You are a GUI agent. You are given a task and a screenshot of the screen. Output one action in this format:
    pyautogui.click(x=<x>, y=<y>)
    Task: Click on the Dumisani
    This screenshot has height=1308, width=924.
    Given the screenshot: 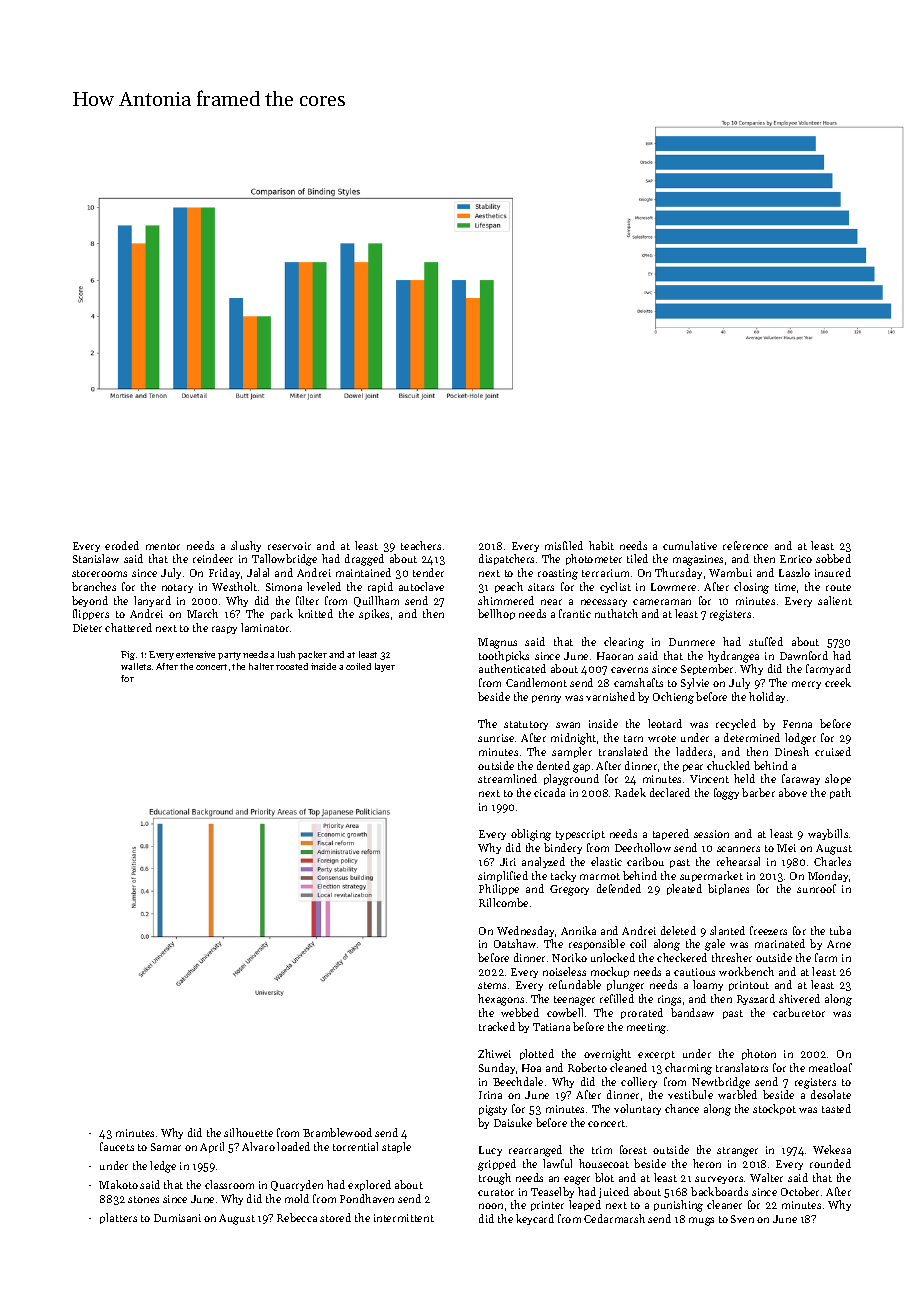 What is the action you would take?
    pyautogui.click(x=177, y=1218)
